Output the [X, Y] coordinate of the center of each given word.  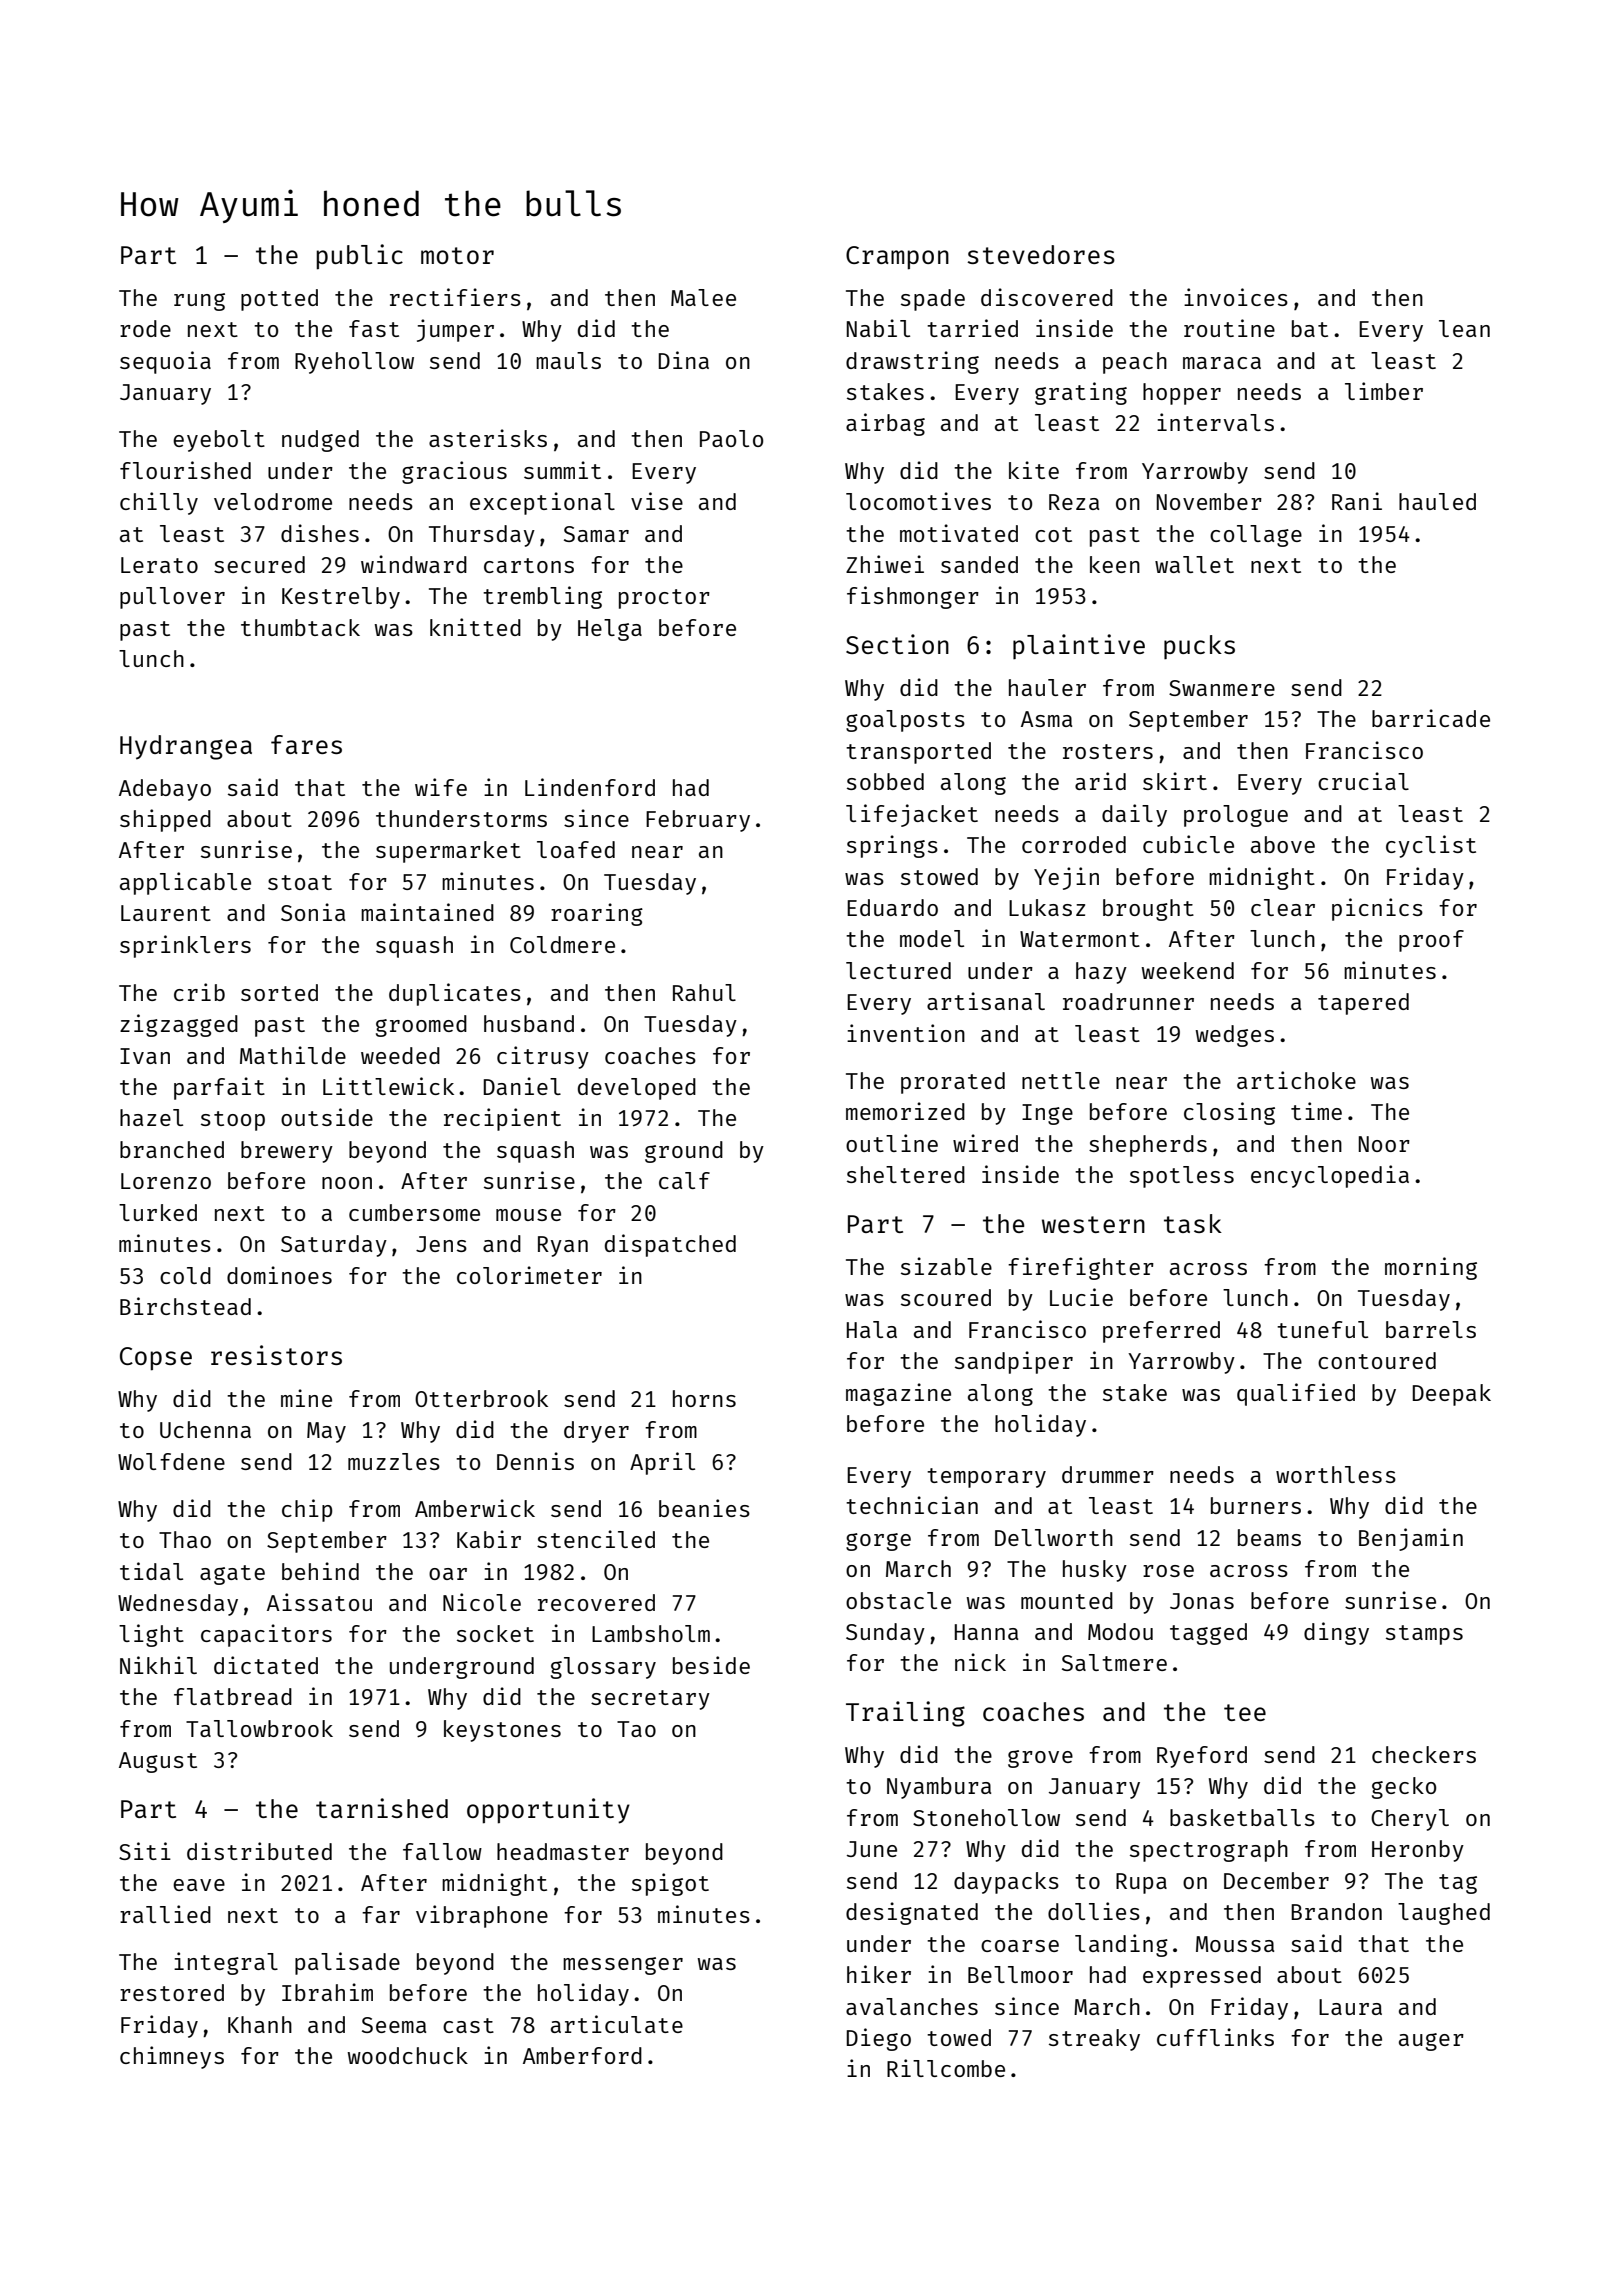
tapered [1363, 1004]
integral [226, 1963]
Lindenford [590, 787]
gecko [1404, 1788]
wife [441, 787]
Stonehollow [986, 1817]
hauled [1437, 501]
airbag [885, 424]
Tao [636, 1729]
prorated [953, 1083]
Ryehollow [354, 363]
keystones [502, 1731]
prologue [1236, 816]
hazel [151, 1117]
